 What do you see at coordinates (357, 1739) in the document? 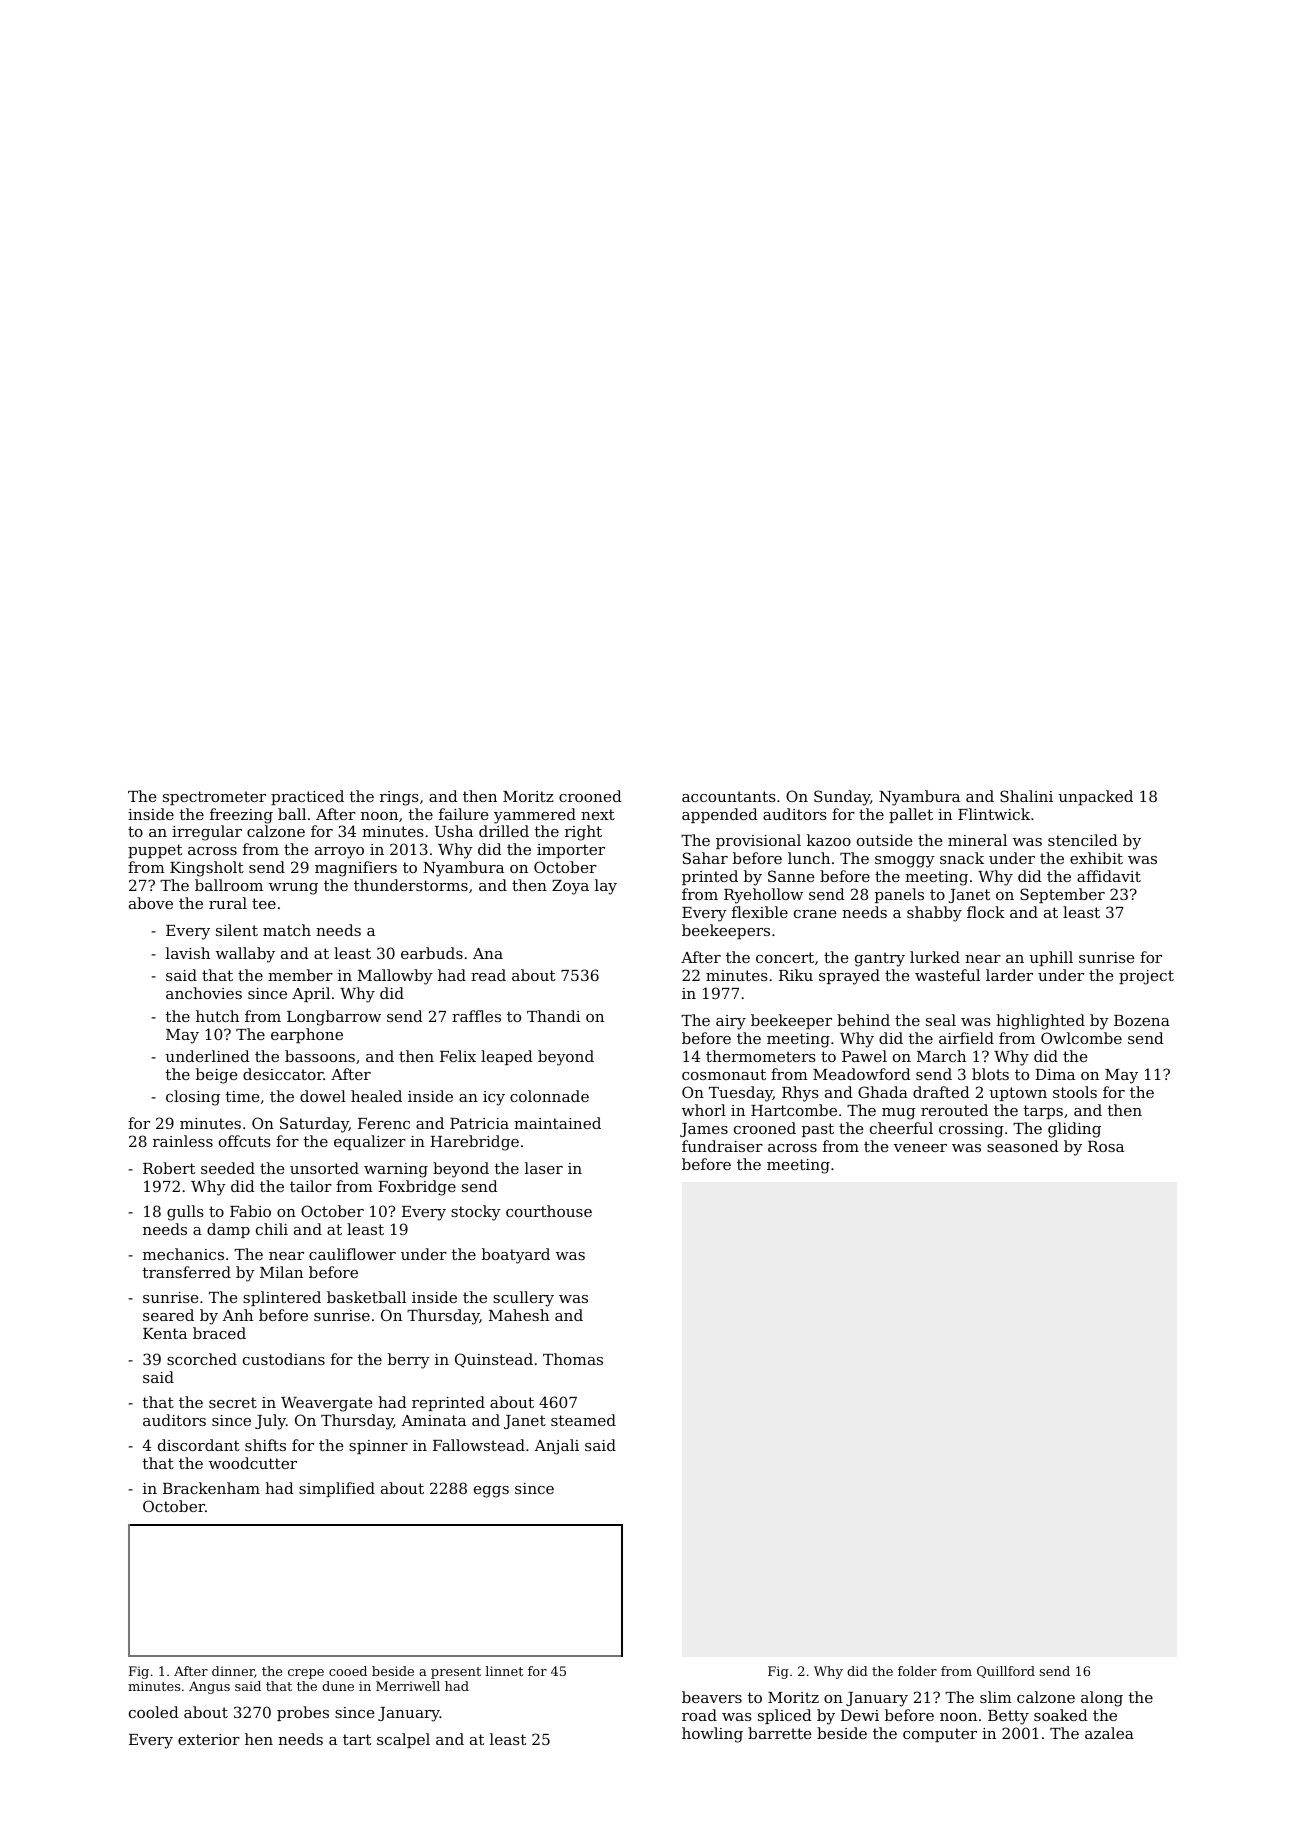
I see `tart` at bounding box center [357, 1739].
